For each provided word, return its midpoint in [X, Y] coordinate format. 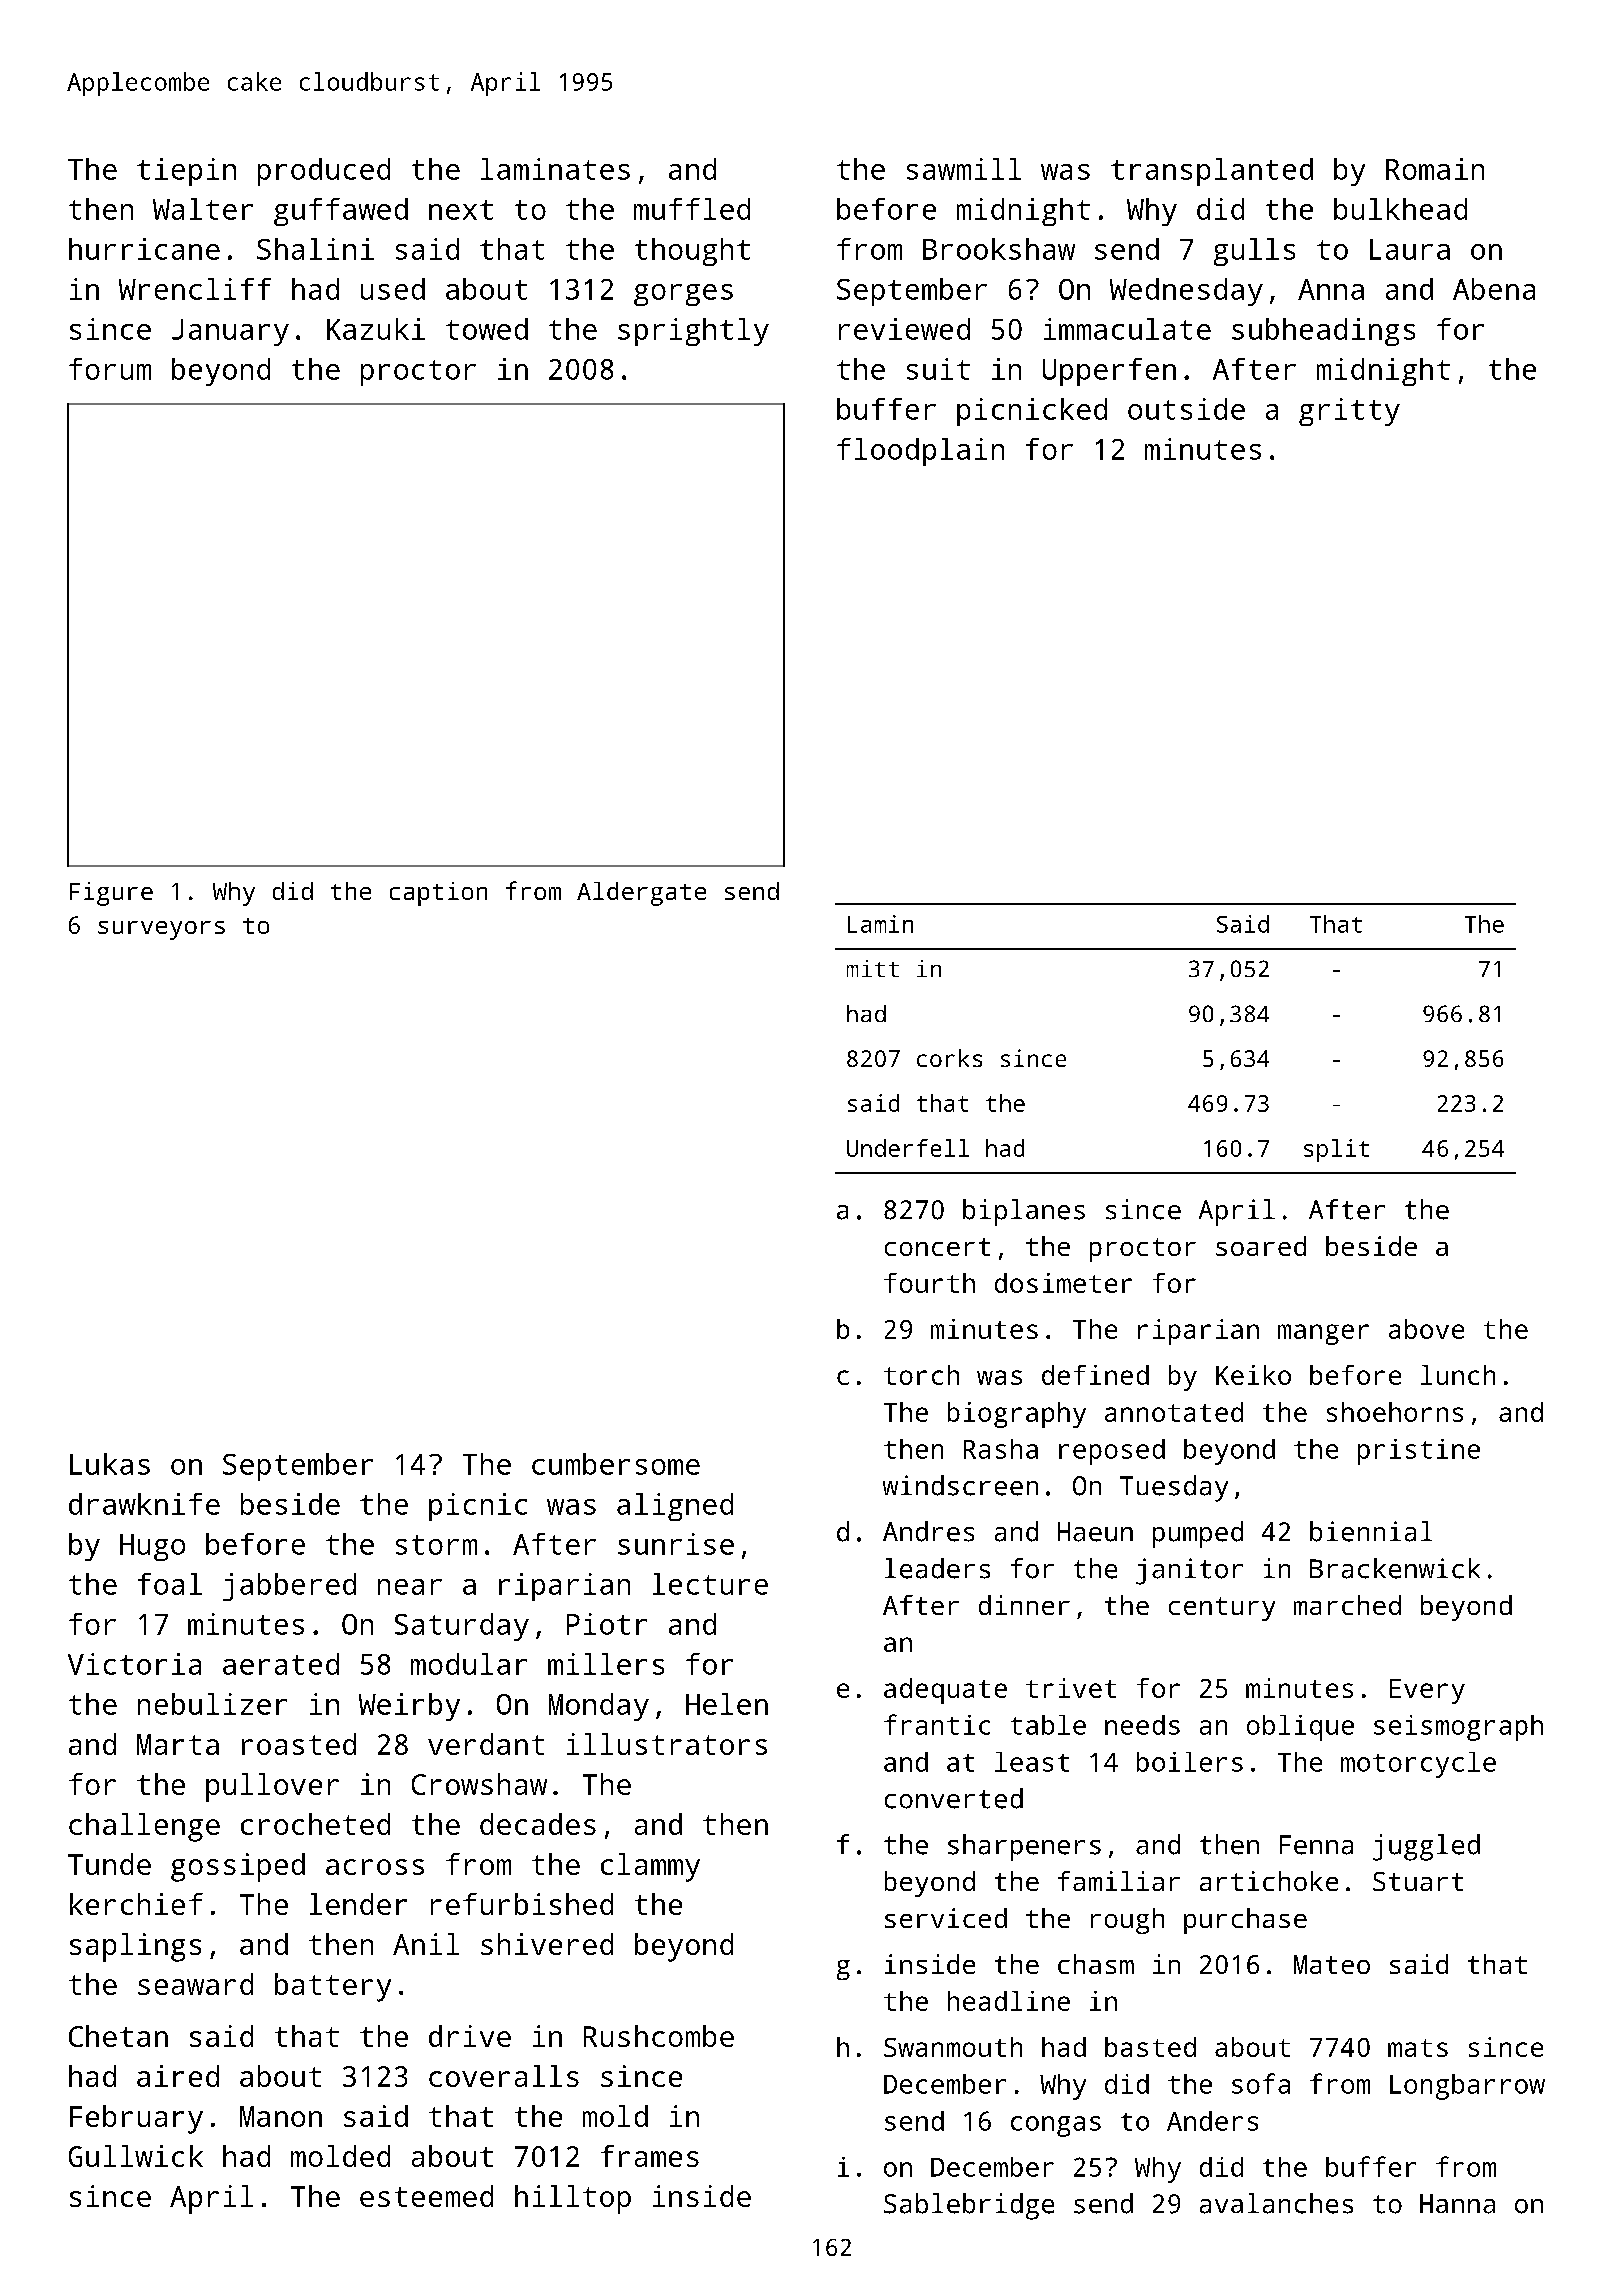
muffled [692, 209]
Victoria [134, 1664]
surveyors [161, 930]
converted [954, 1798]
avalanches [1276, 2203]
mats [1418, 2048]
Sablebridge [969, 2206]
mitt [873, 968]
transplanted [1212, 172]
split [1336, 1150]
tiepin [186, 172]
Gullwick [136, 2156]
